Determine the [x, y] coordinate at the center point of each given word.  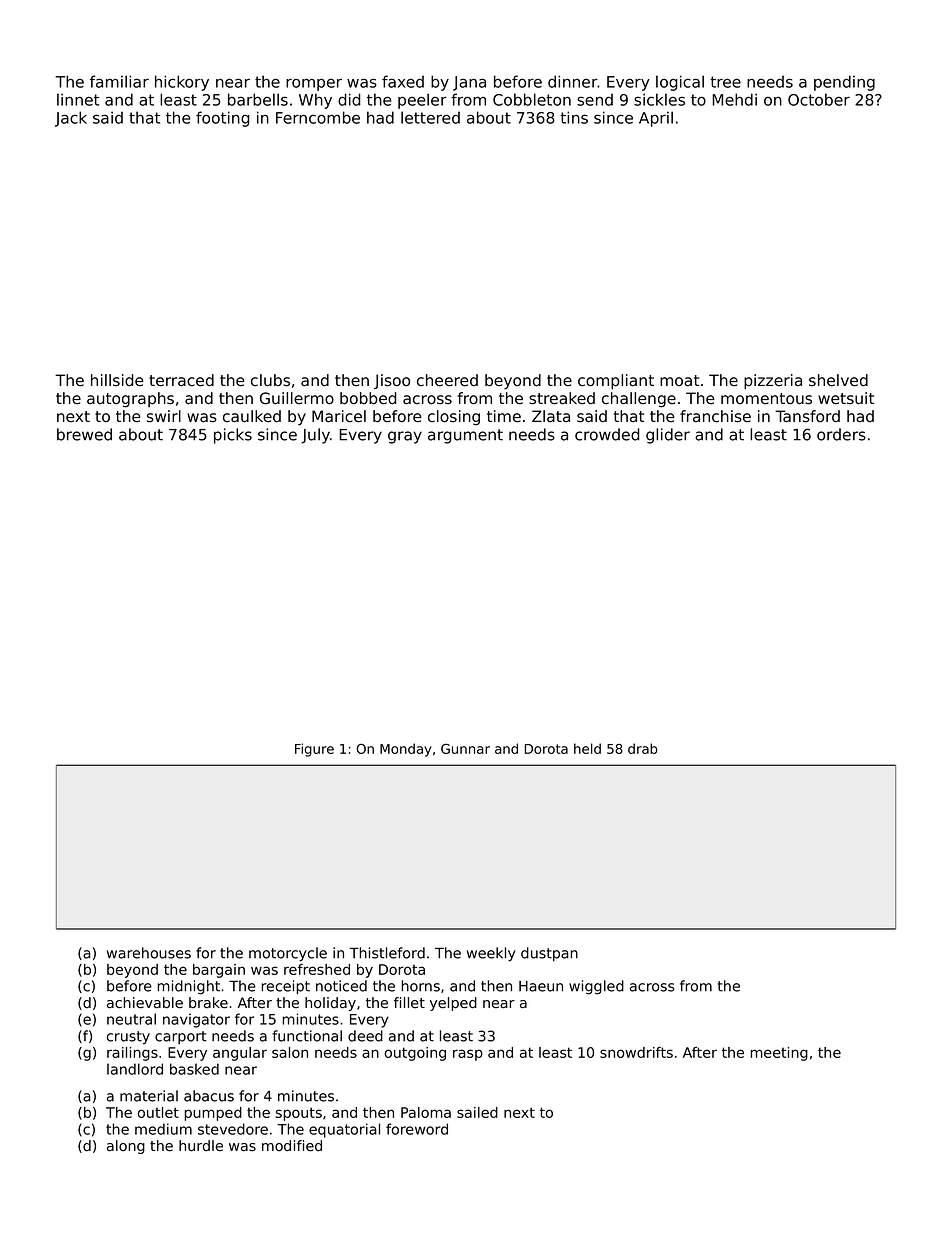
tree [725, 82]
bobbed [368, 398]
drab [643, 748]
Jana [469, 83]
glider [668, 436]
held [587, 748]
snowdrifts [636, 1052]
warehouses [149, 953]
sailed [477, 1112]
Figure [314, 750]
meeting [779, 1054]
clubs [270, 380]
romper [314, 84]
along [126, 1147]
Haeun [541, 986]
